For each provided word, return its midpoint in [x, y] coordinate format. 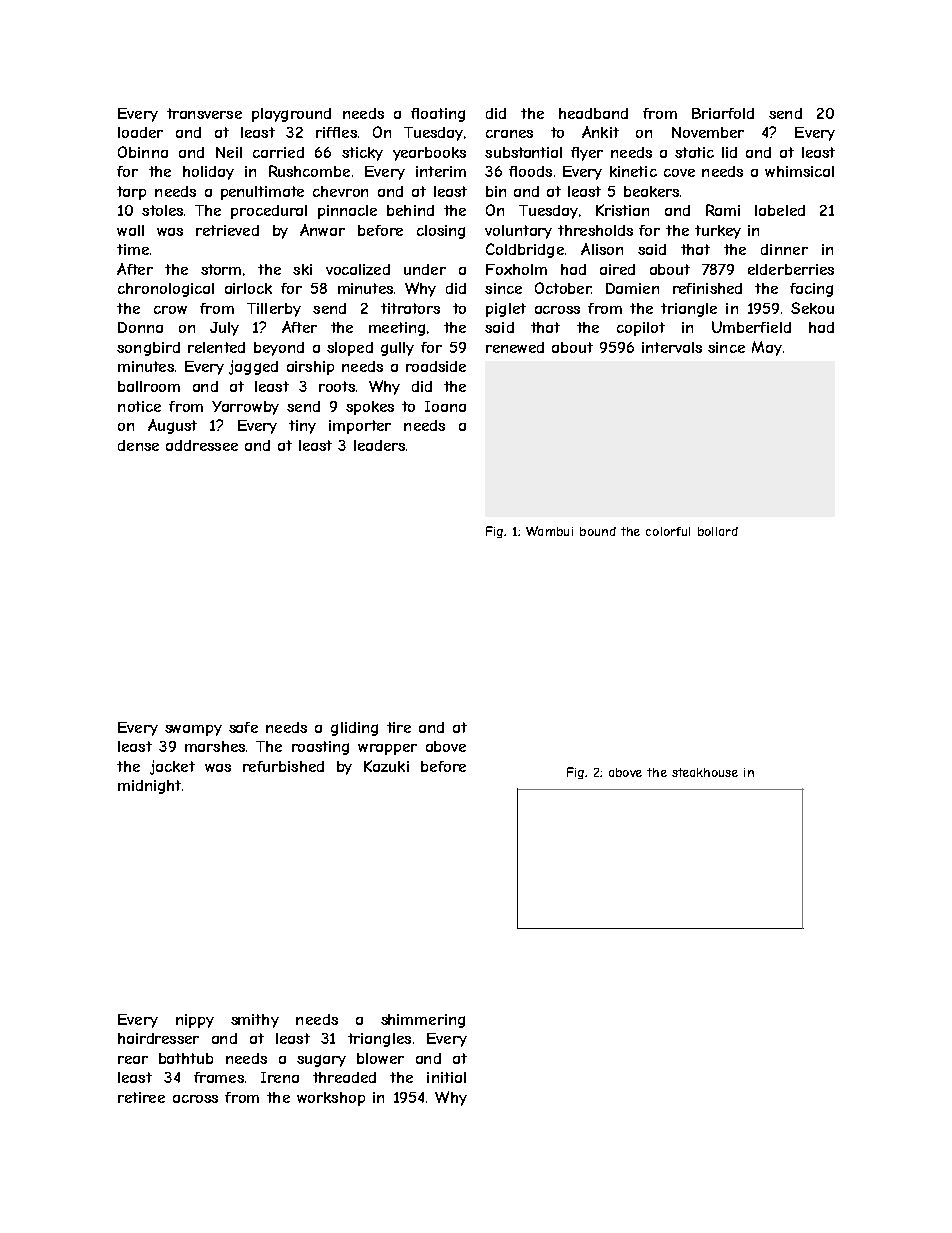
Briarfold [723, 113]
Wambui [549, 531]
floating [438, 115]
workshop [331, 1099]
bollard [718, 531]
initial [446, 1077]
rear [133, 1060]
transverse [204, 113]
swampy [193, 730]
